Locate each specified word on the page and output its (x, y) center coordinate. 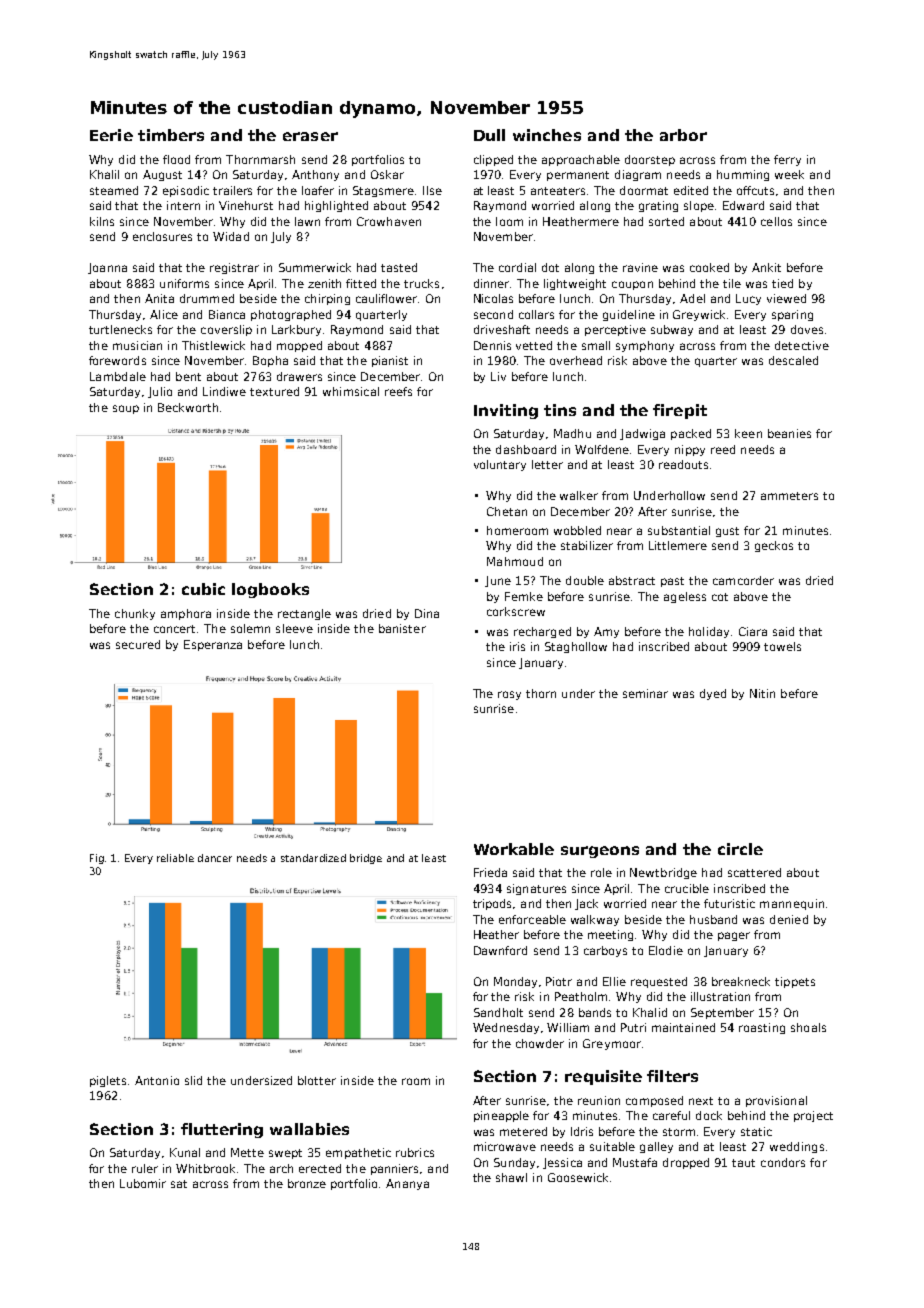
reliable (175, 858)
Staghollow (576, 647)
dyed (713, 694)
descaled (793, 360)
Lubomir (143, 1183)
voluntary (500, 465)
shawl (511, 1177)
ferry (787, 160)
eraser (310, 136)
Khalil (104, 174)
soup (126, 409)
